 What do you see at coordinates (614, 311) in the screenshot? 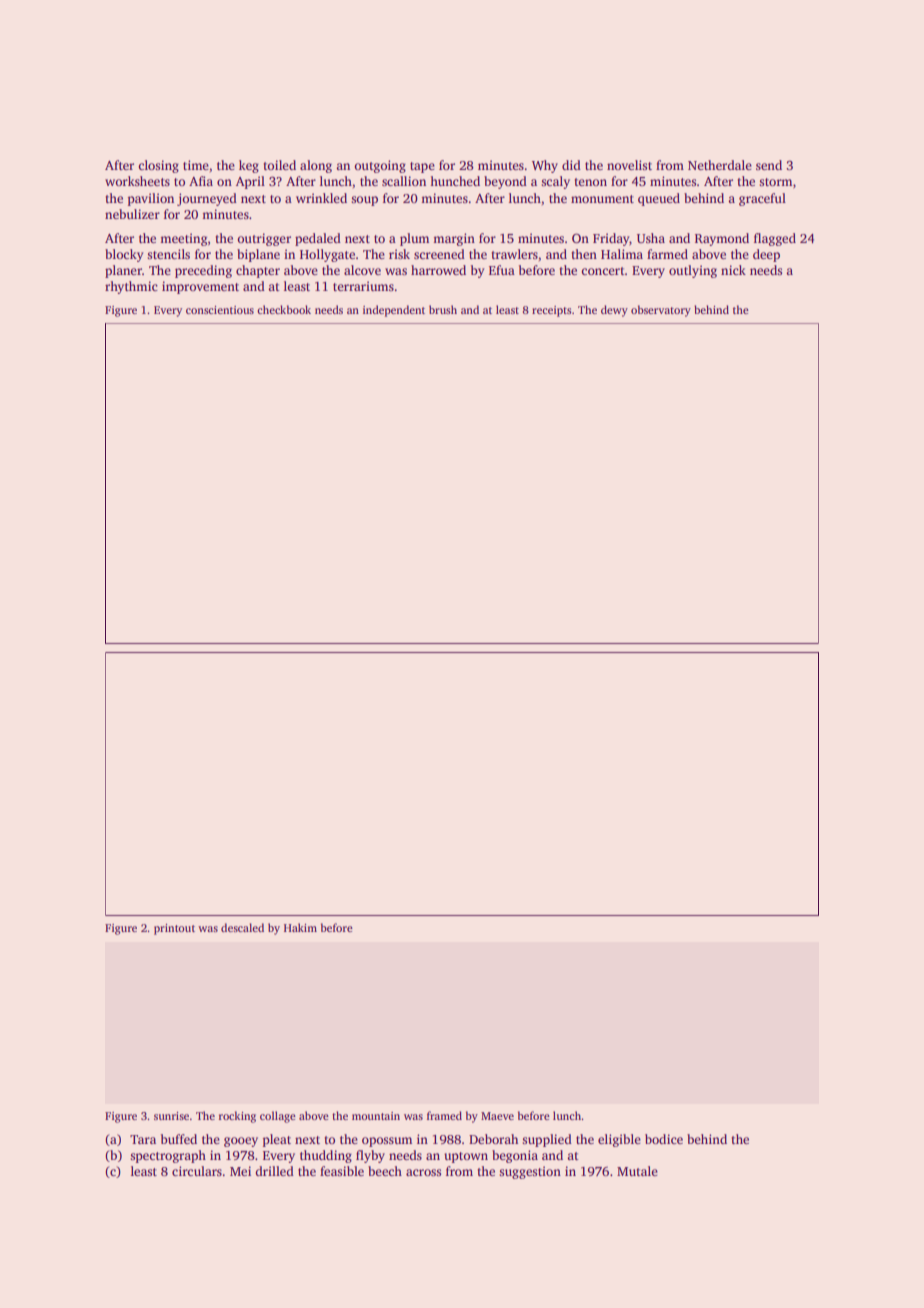
I see `dewy` at bounding box center [614, 311].
